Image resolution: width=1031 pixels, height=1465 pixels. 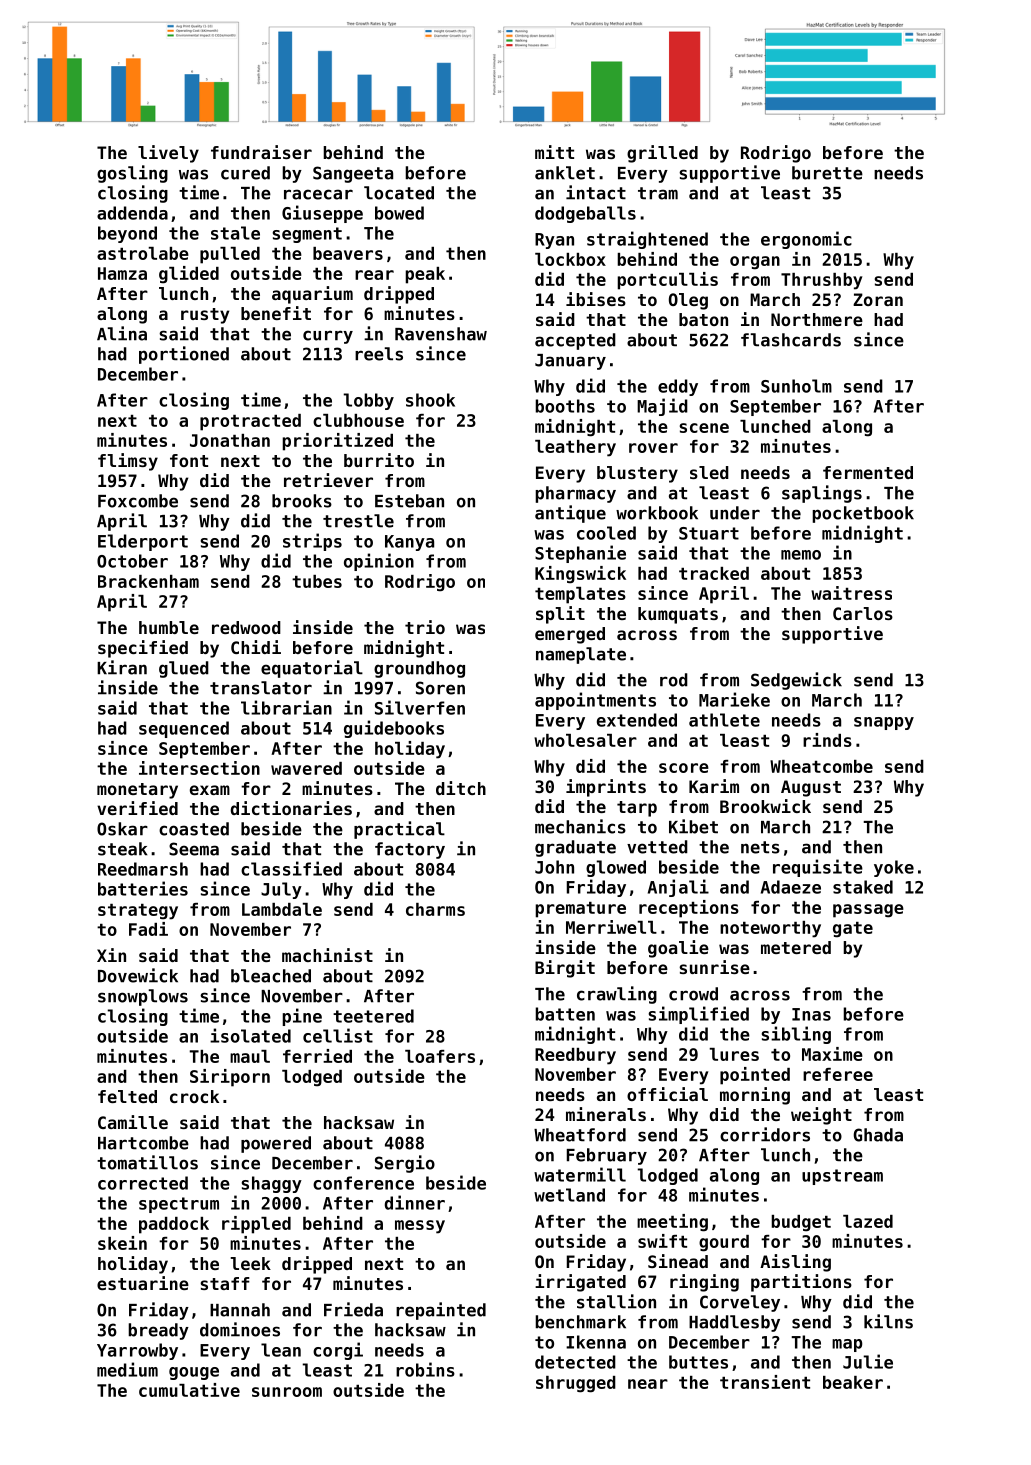 What do you see at coordinates (276, 1144) in the screenshot?
I see `powered` at bounding box center [276, 1144].
